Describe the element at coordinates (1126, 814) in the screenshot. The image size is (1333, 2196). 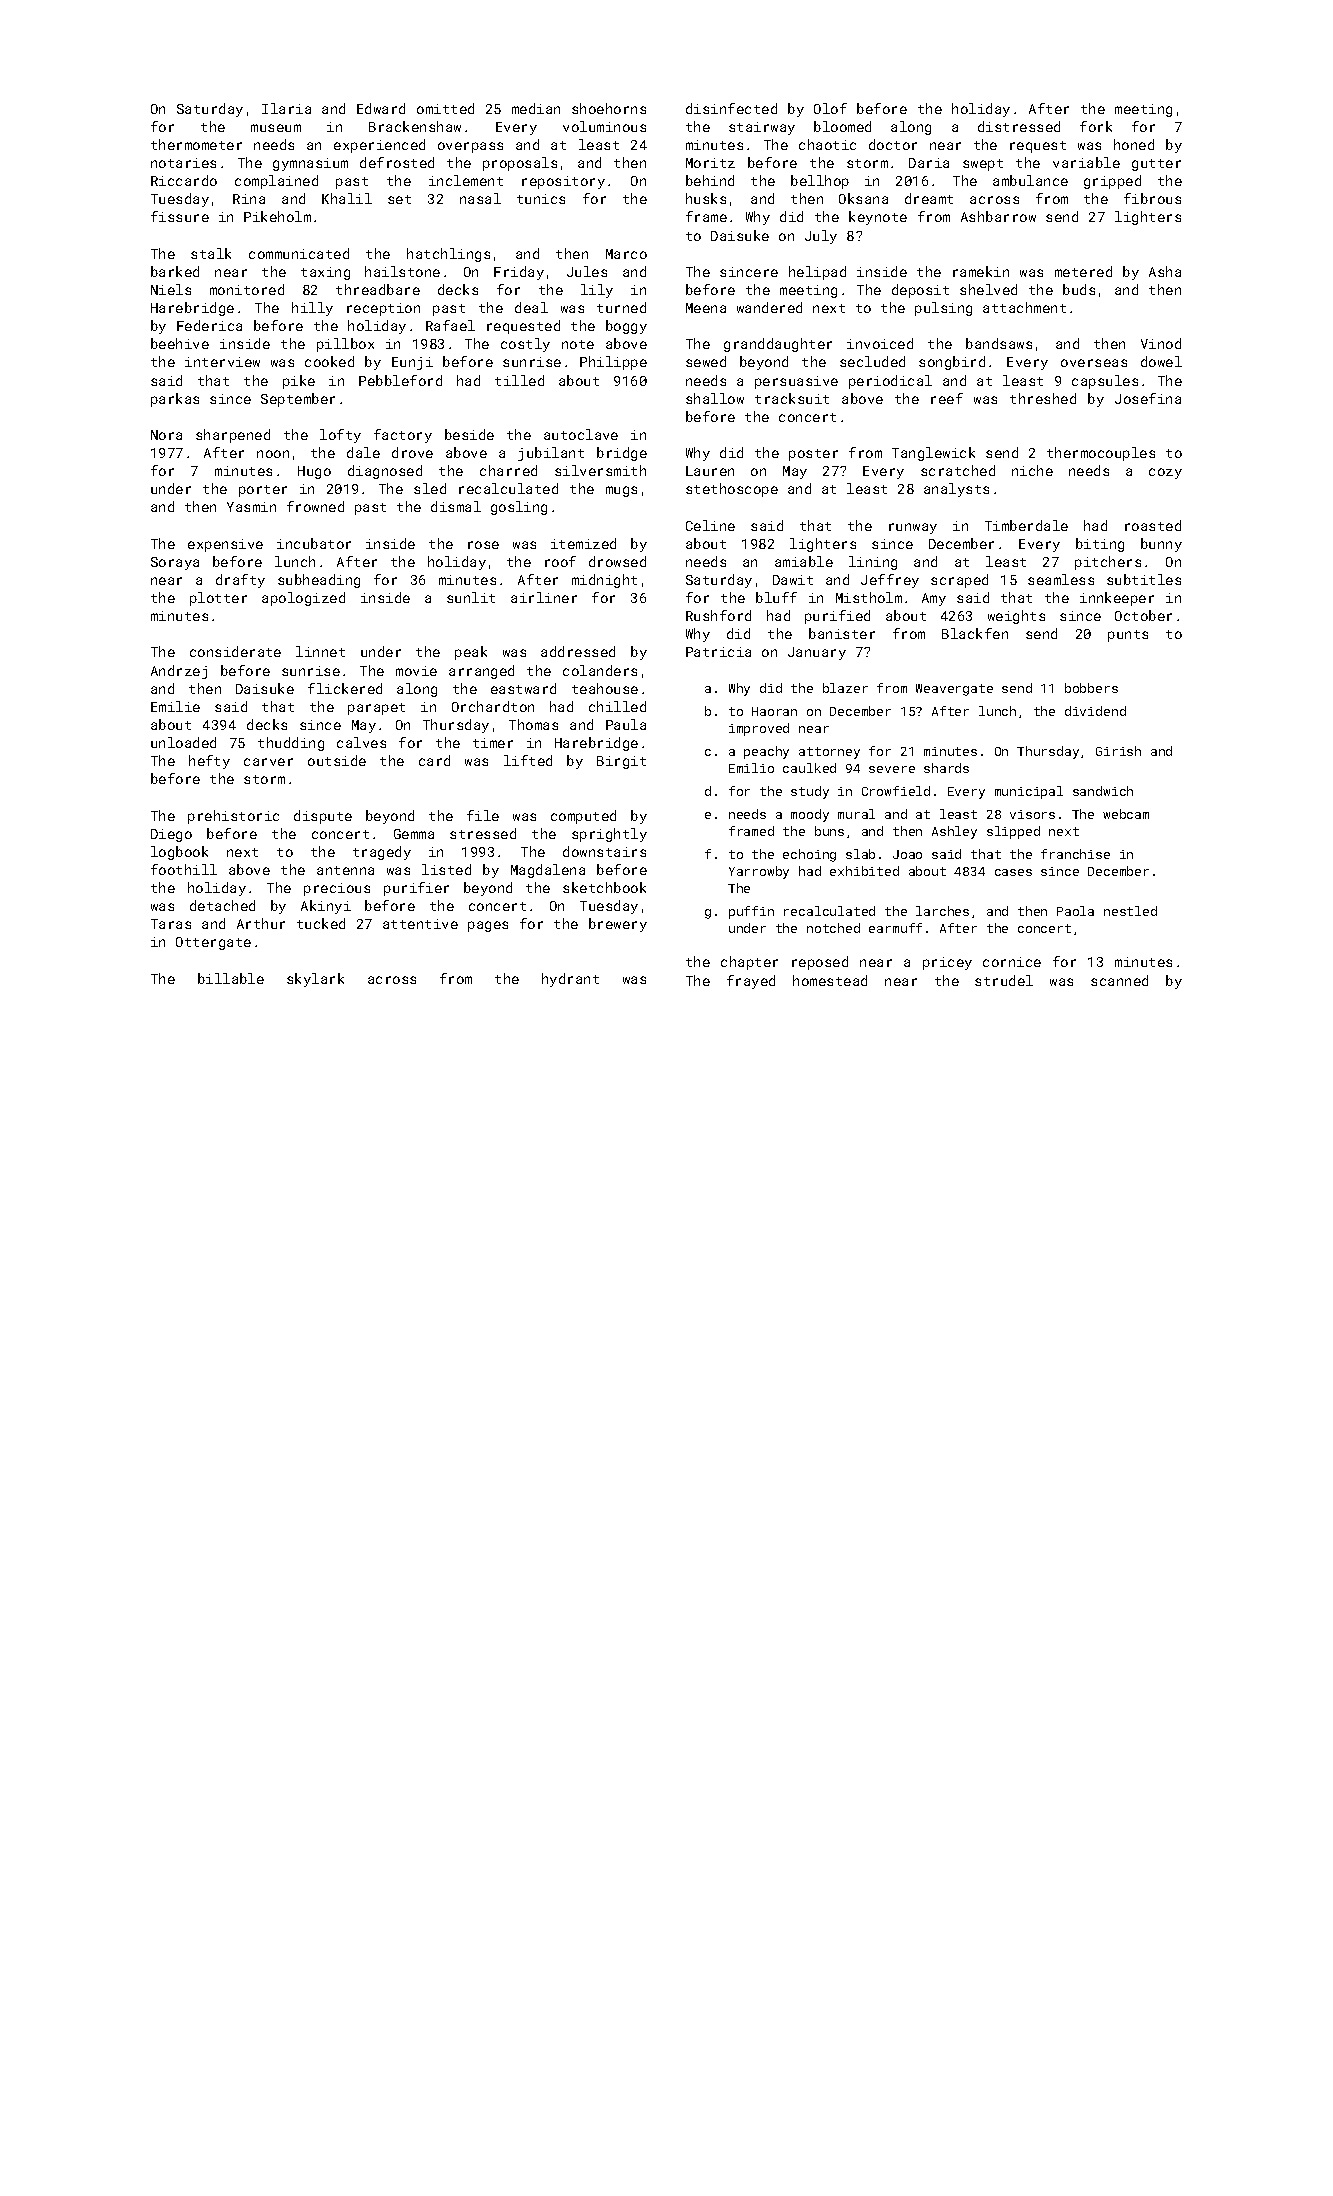
I see `webcam` at that location.
